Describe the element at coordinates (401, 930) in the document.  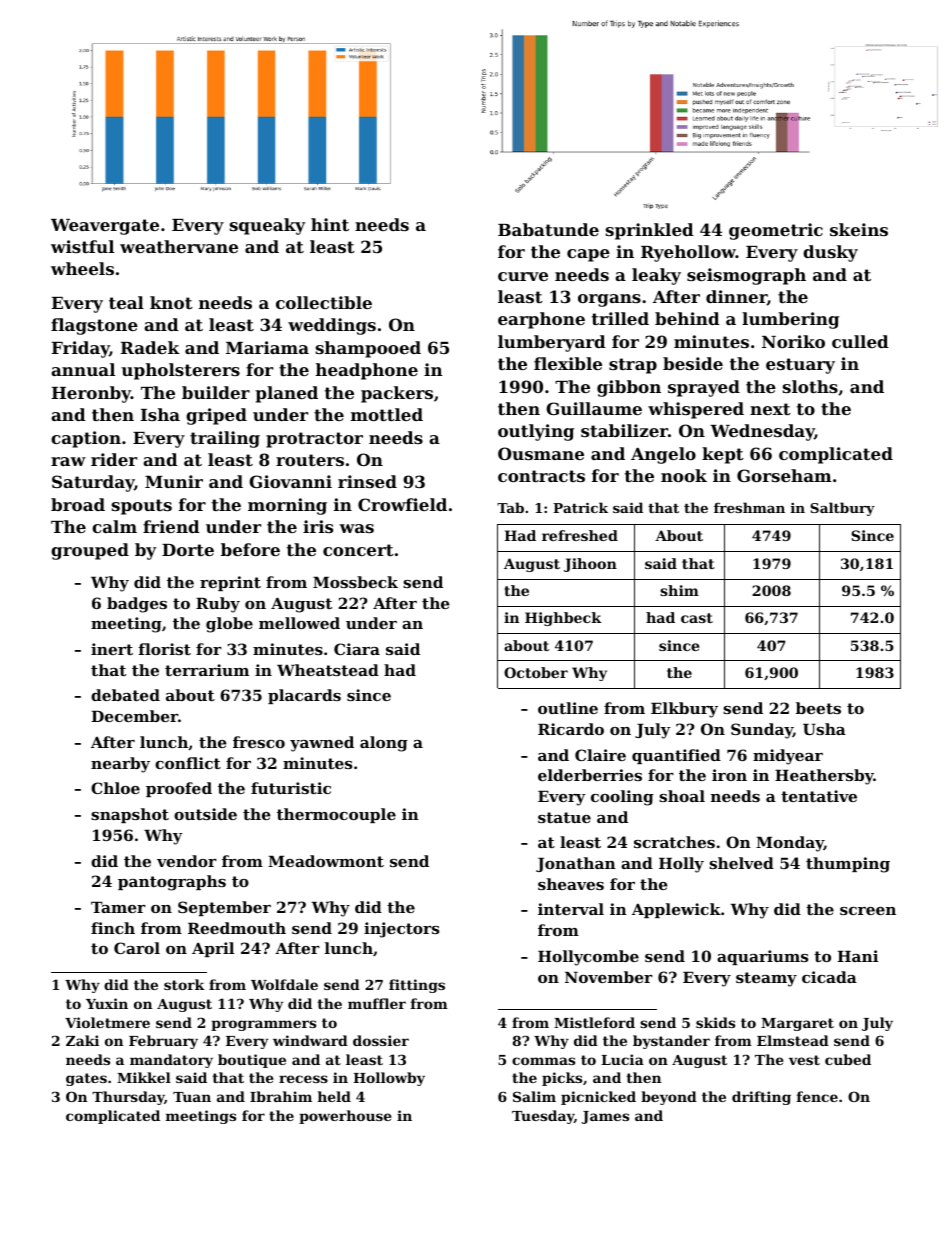
I see `injectors` at that location.
